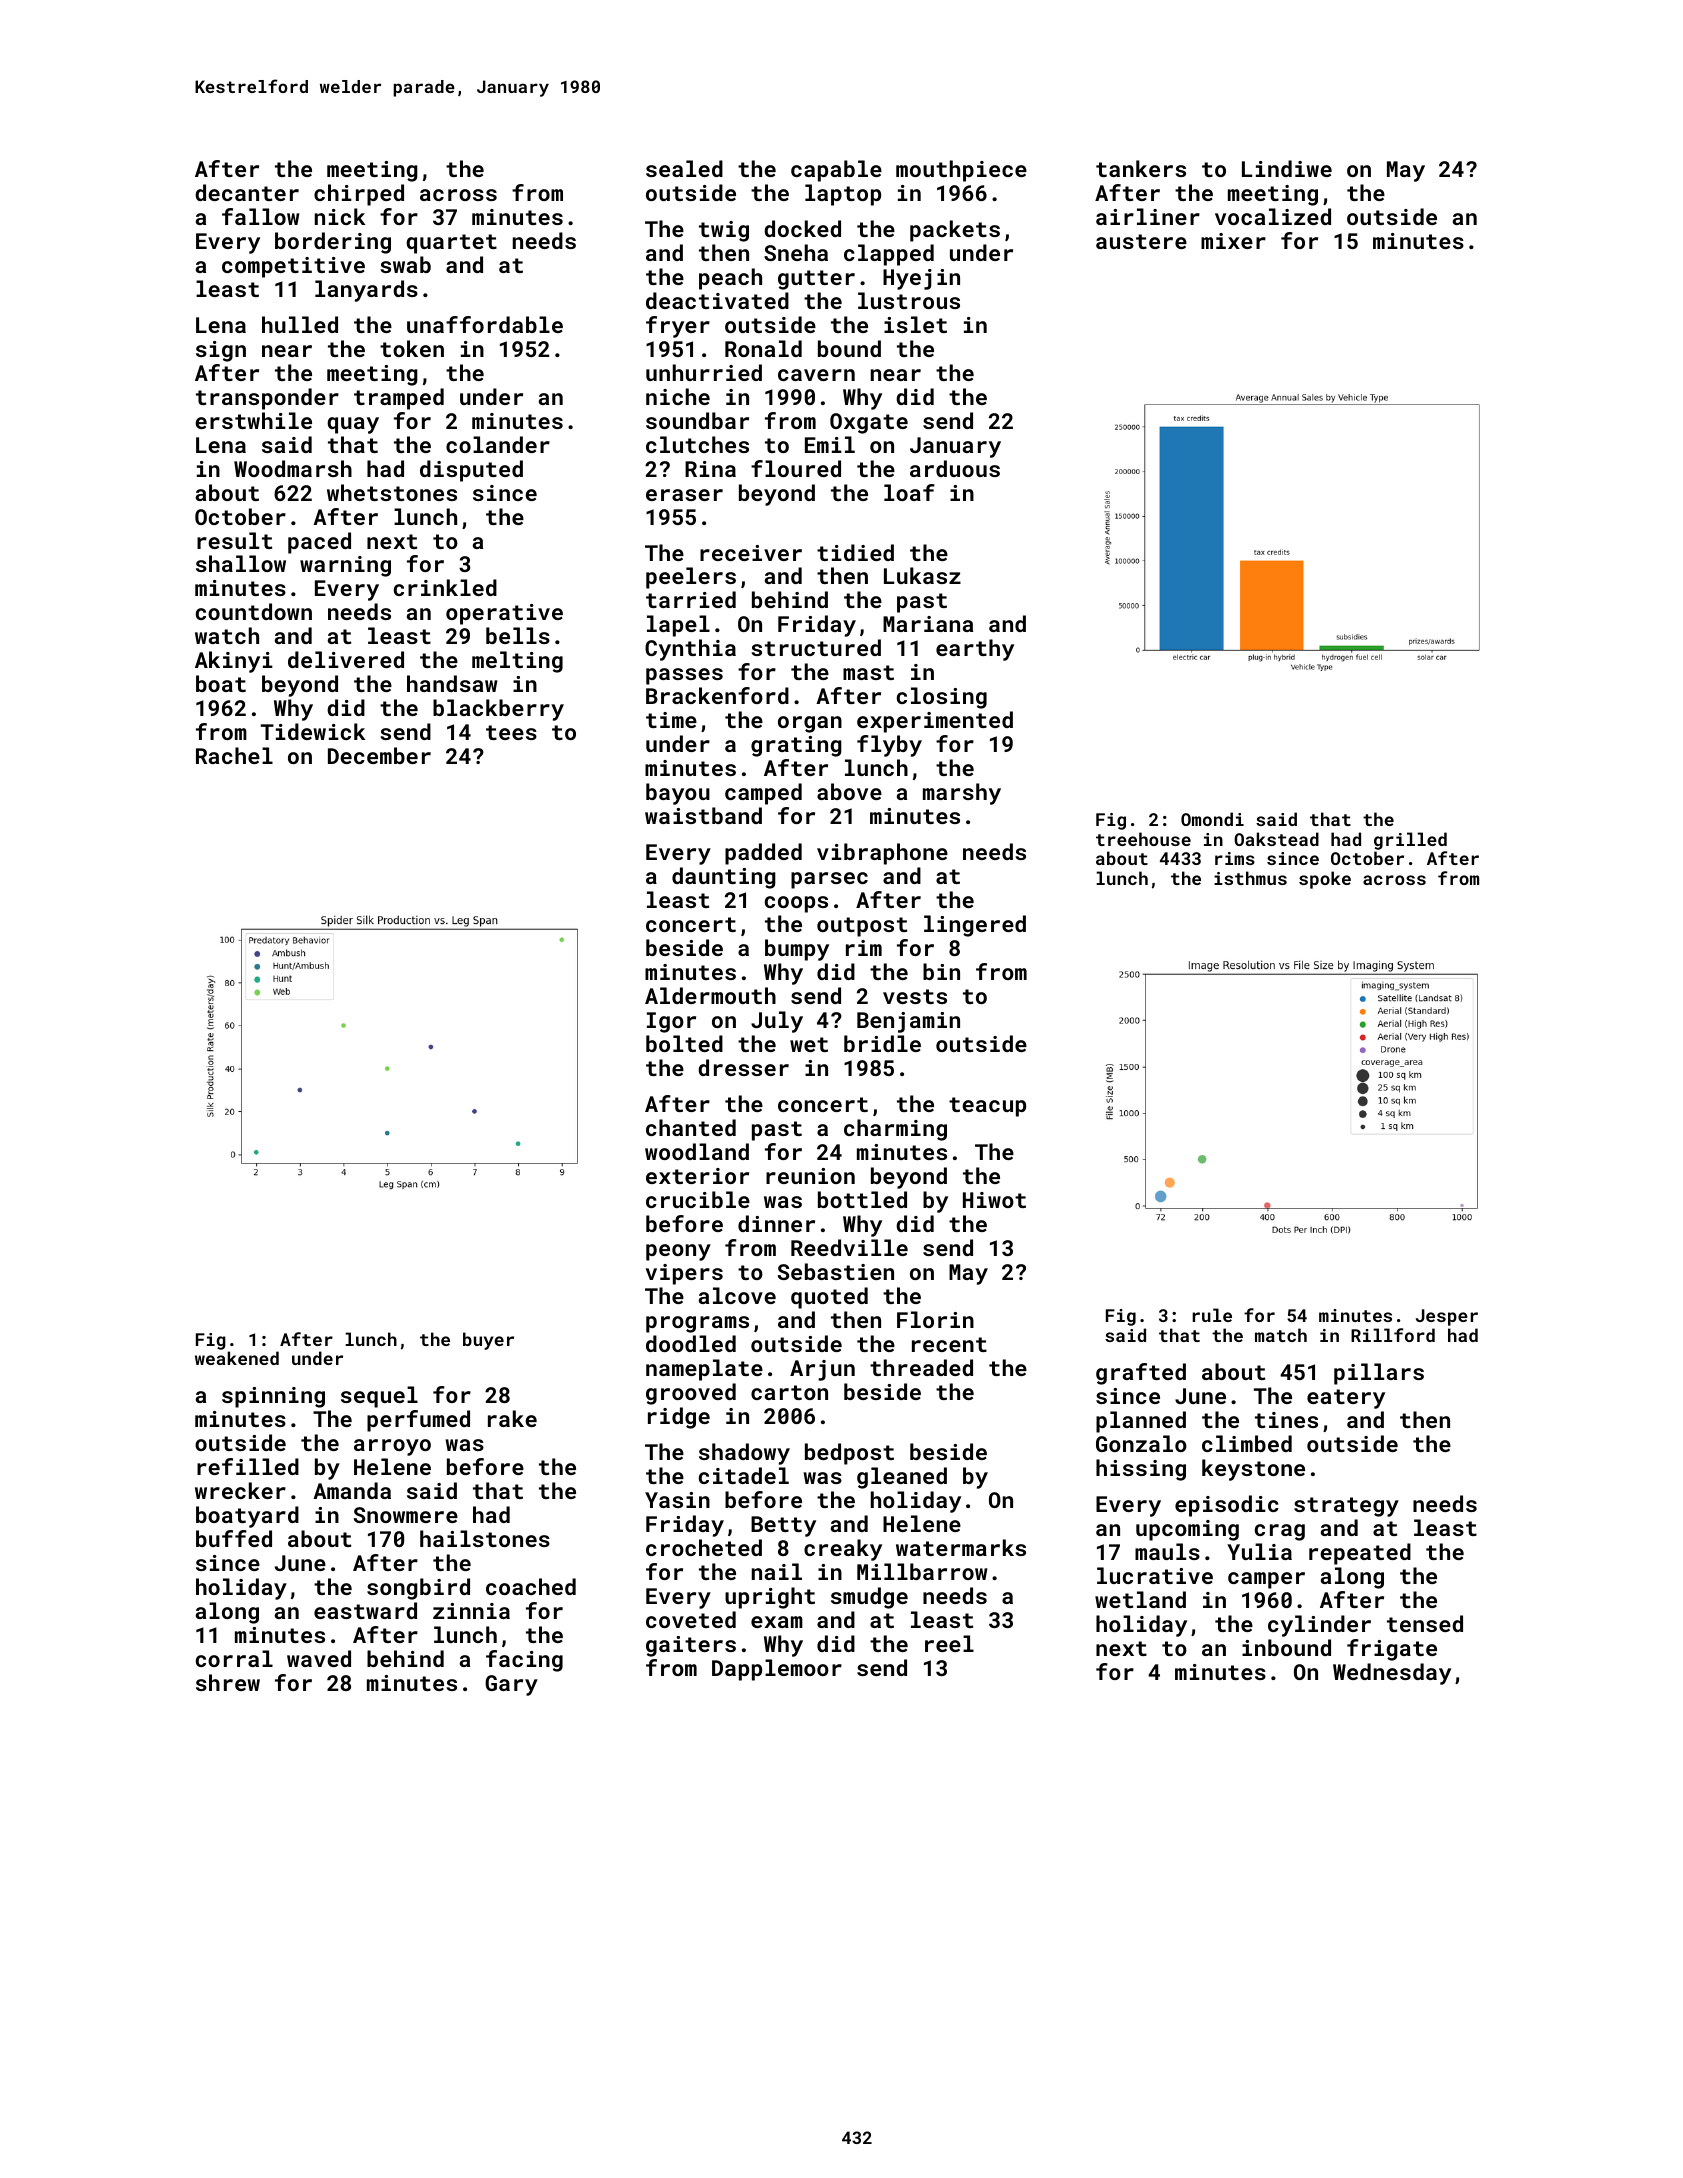 The width and height of the image is (1683, 2178). What do you see at coordinates (678, 794) in the image?
I see `bayou` at bounding box center [678, 794].
